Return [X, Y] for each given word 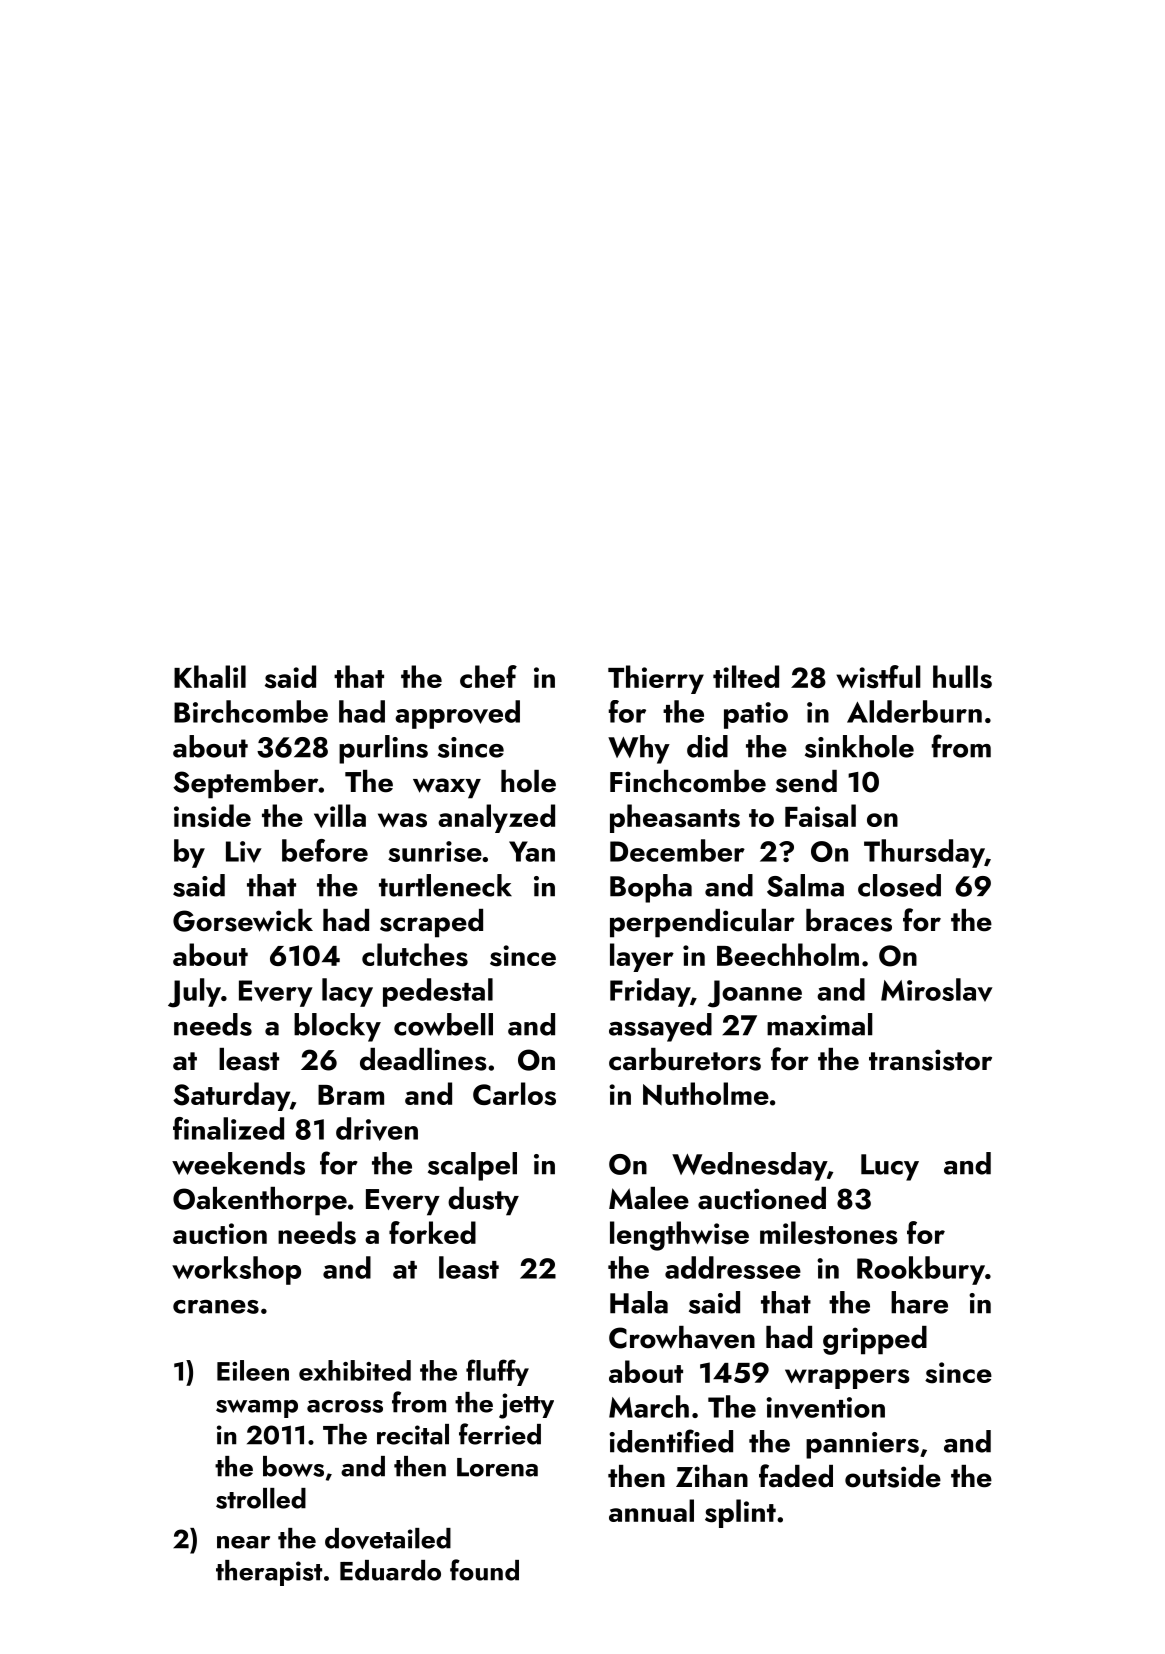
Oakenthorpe [260, 1201]
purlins [383, 749]
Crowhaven [682, 1337]
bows [293, 1466]
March [649, 1406]
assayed [660, 1027]
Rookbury [921, 1270]
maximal [820, 1024]
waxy [447, 788]
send [806, 781]
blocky [337, 1027]
